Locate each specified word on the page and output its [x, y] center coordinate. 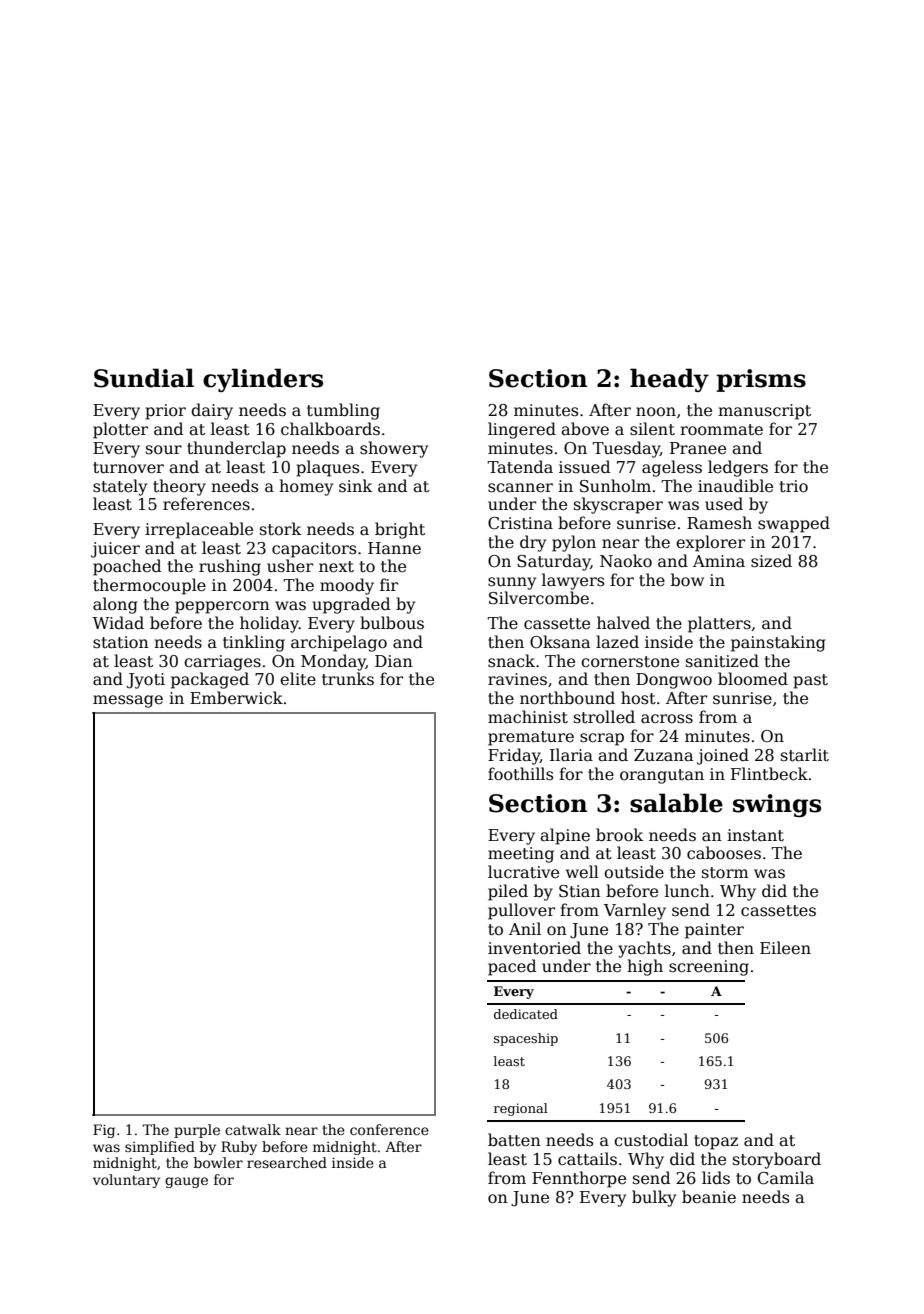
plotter [120, 430]
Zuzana [663, 755]
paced [512, 967]
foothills [520, 774]
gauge [186, 1182]
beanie [709, 1197]
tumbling [343, 411]
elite [298, 679]
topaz [716, 1142]
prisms [761, 380]
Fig [104, 1131]
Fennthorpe [579, 1179]
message [128, 701]
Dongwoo [674, 681]
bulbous [392, 623]
